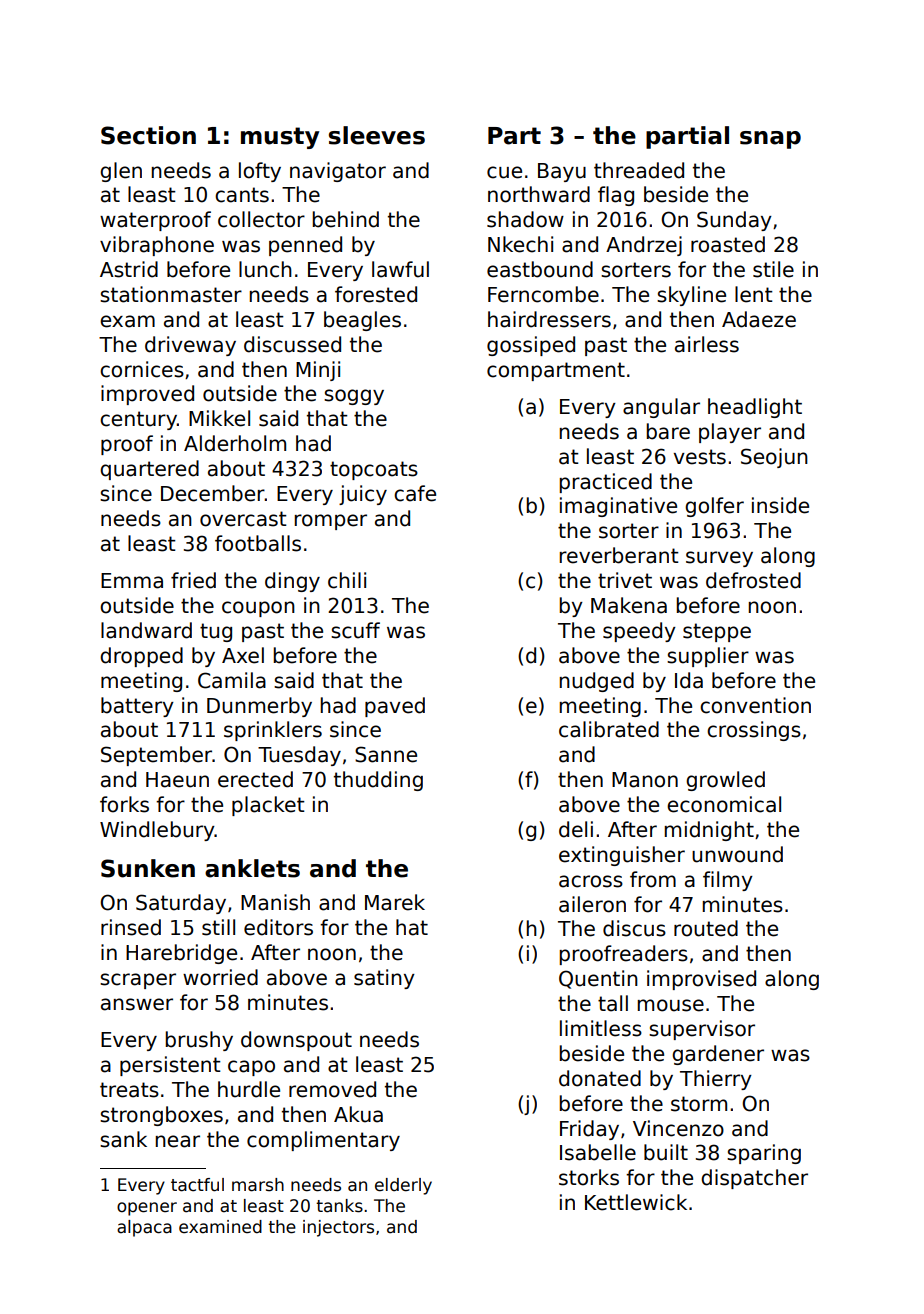  Describe the element at coordinates (377, 135) in the screenshot. I see `sleeves` at that location.
